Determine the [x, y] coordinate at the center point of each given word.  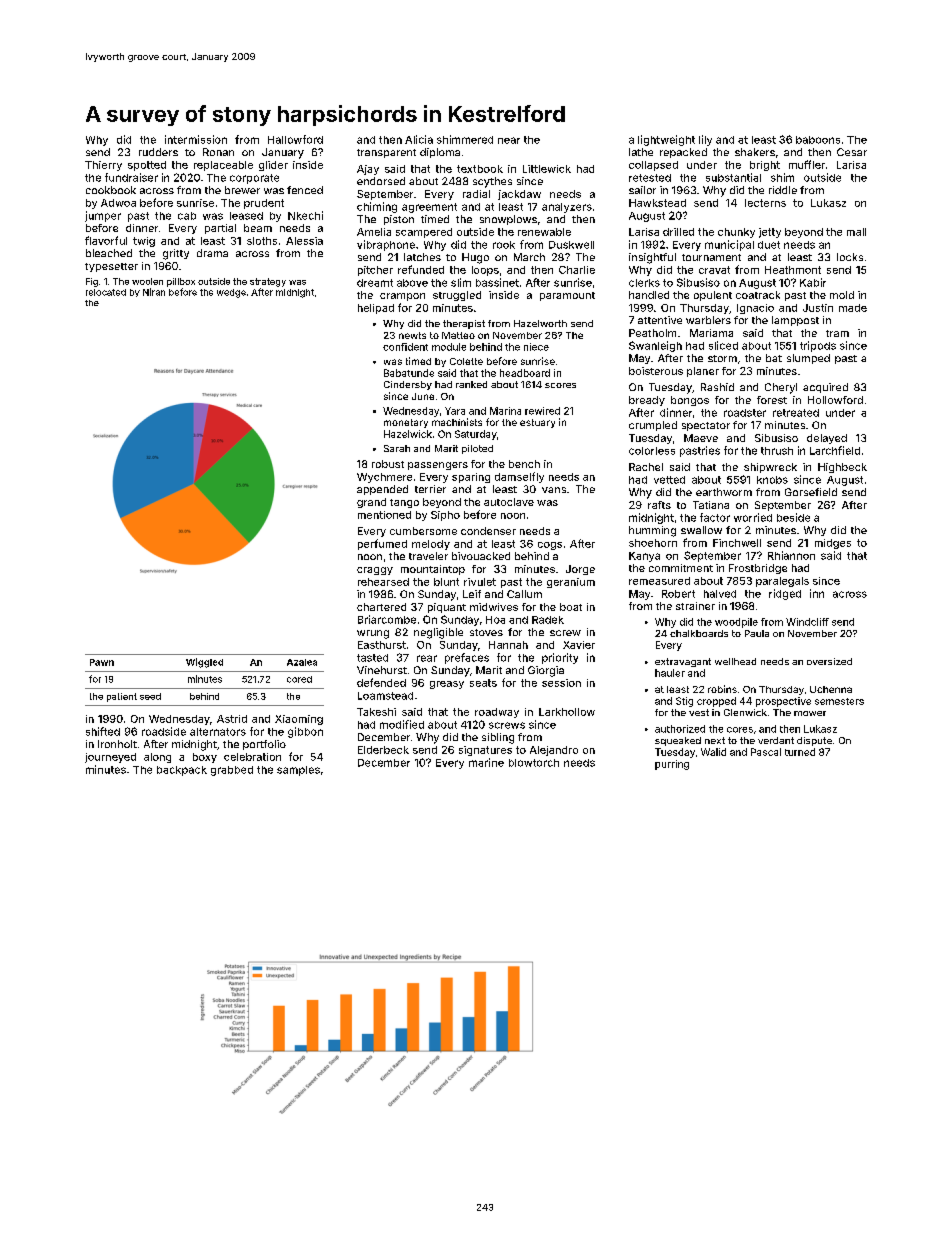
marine [486, 762]
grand [371, 503]
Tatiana [711, 505]
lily [705, 140]
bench [524, 464]
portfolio [264, 745]
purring [672, 765]
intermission [196, 139]
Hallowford [295, 139]
